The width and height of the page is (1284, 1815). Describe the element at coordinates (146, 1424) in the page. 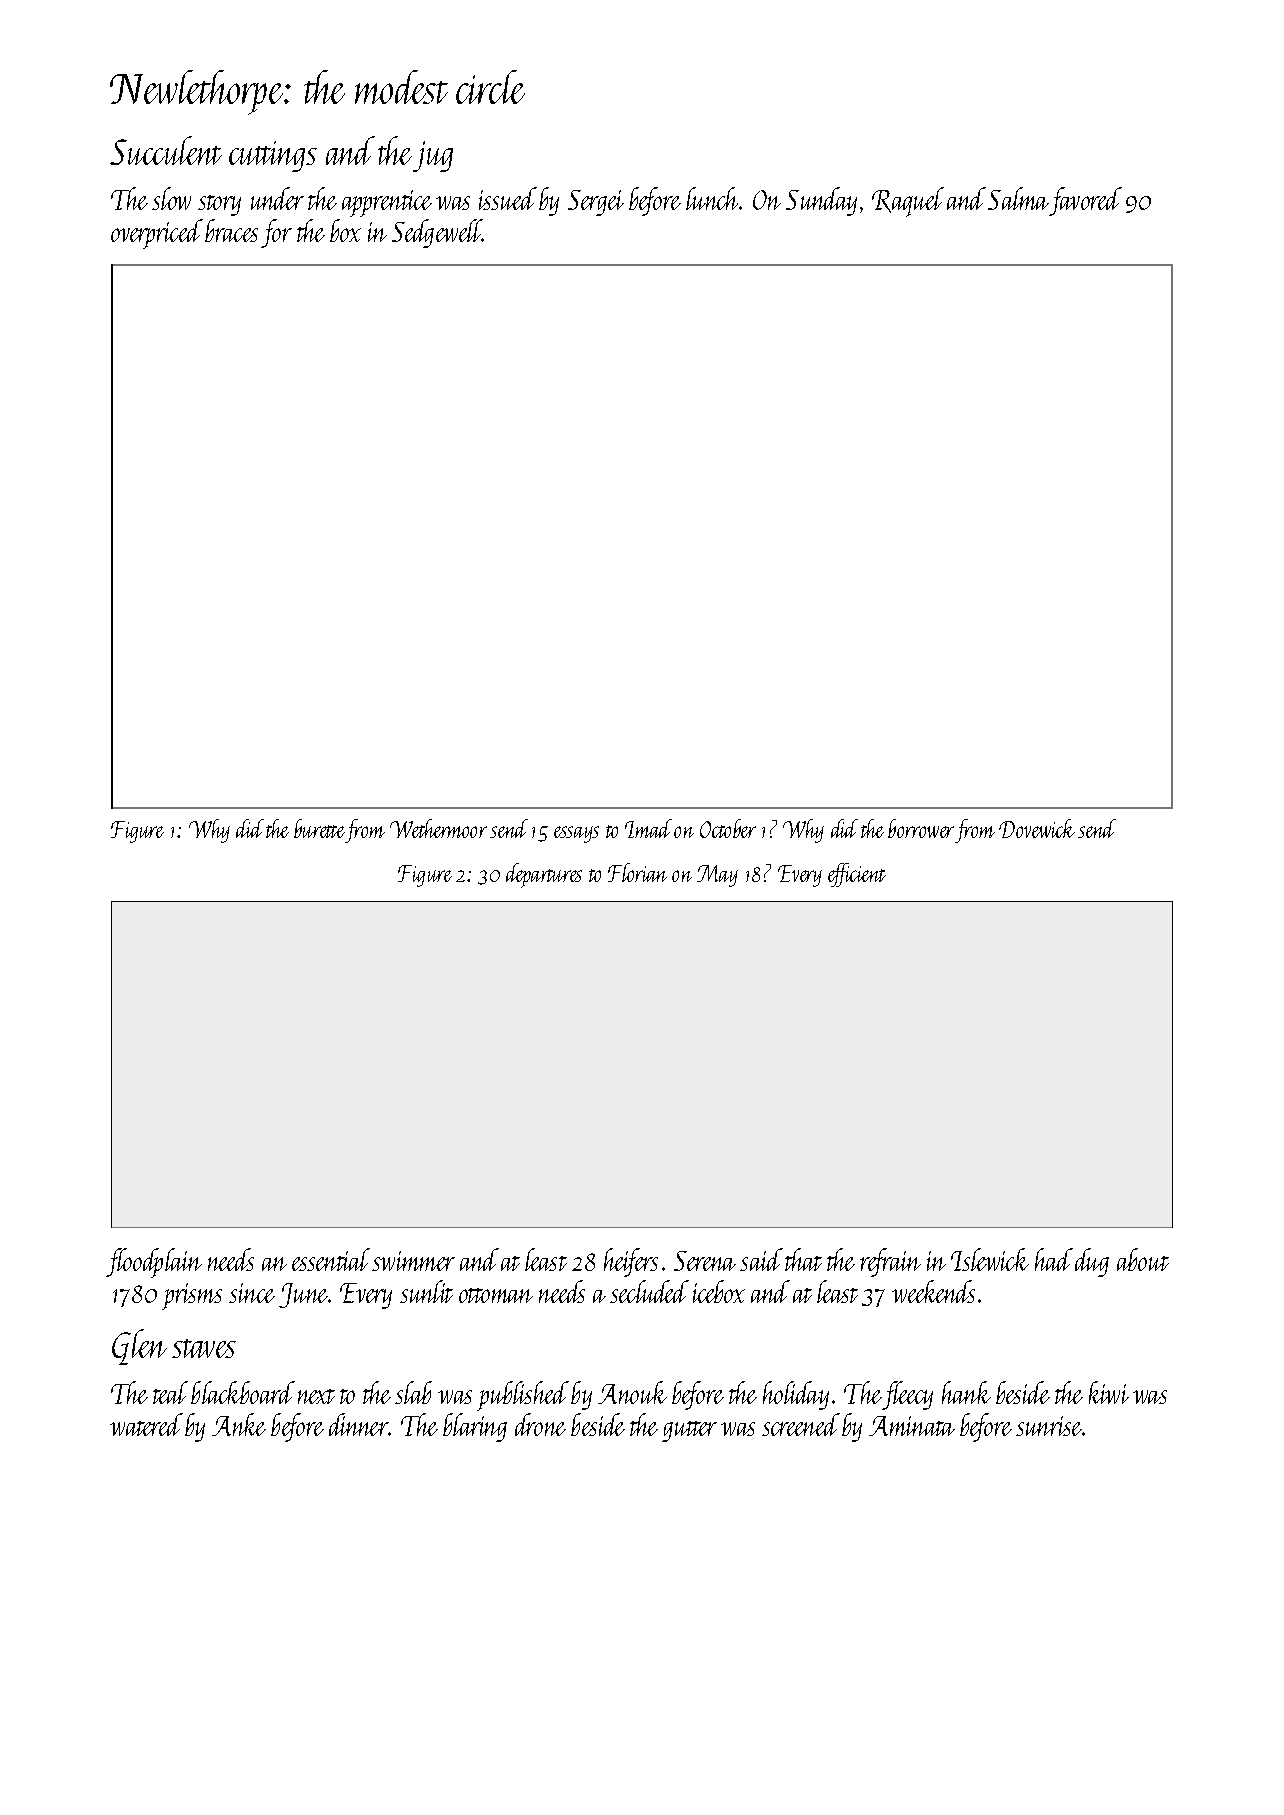

I see `watered` at that location.
